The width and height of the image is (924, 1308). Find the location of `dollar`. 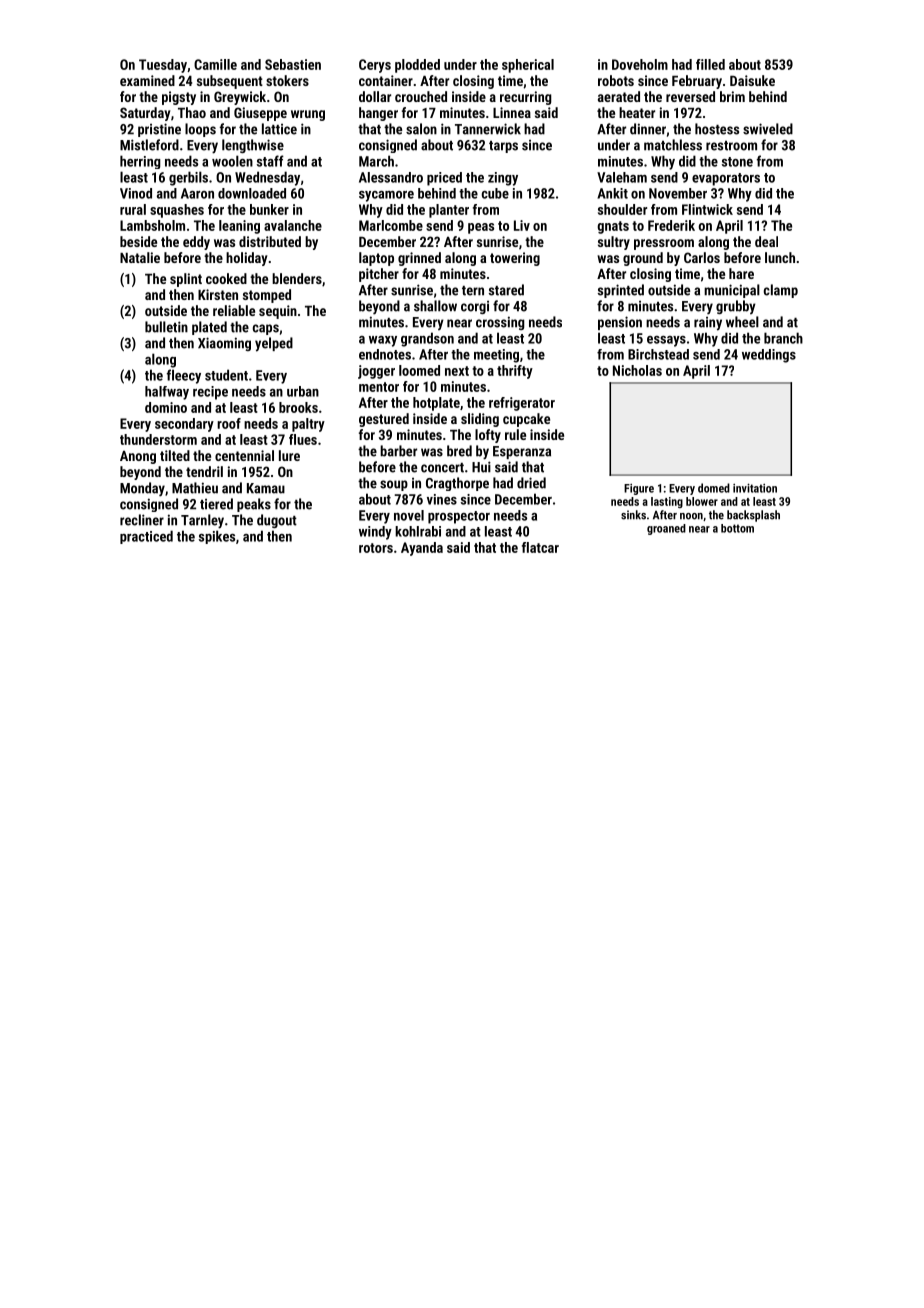

dollar is located at coordinates (375, 96).
